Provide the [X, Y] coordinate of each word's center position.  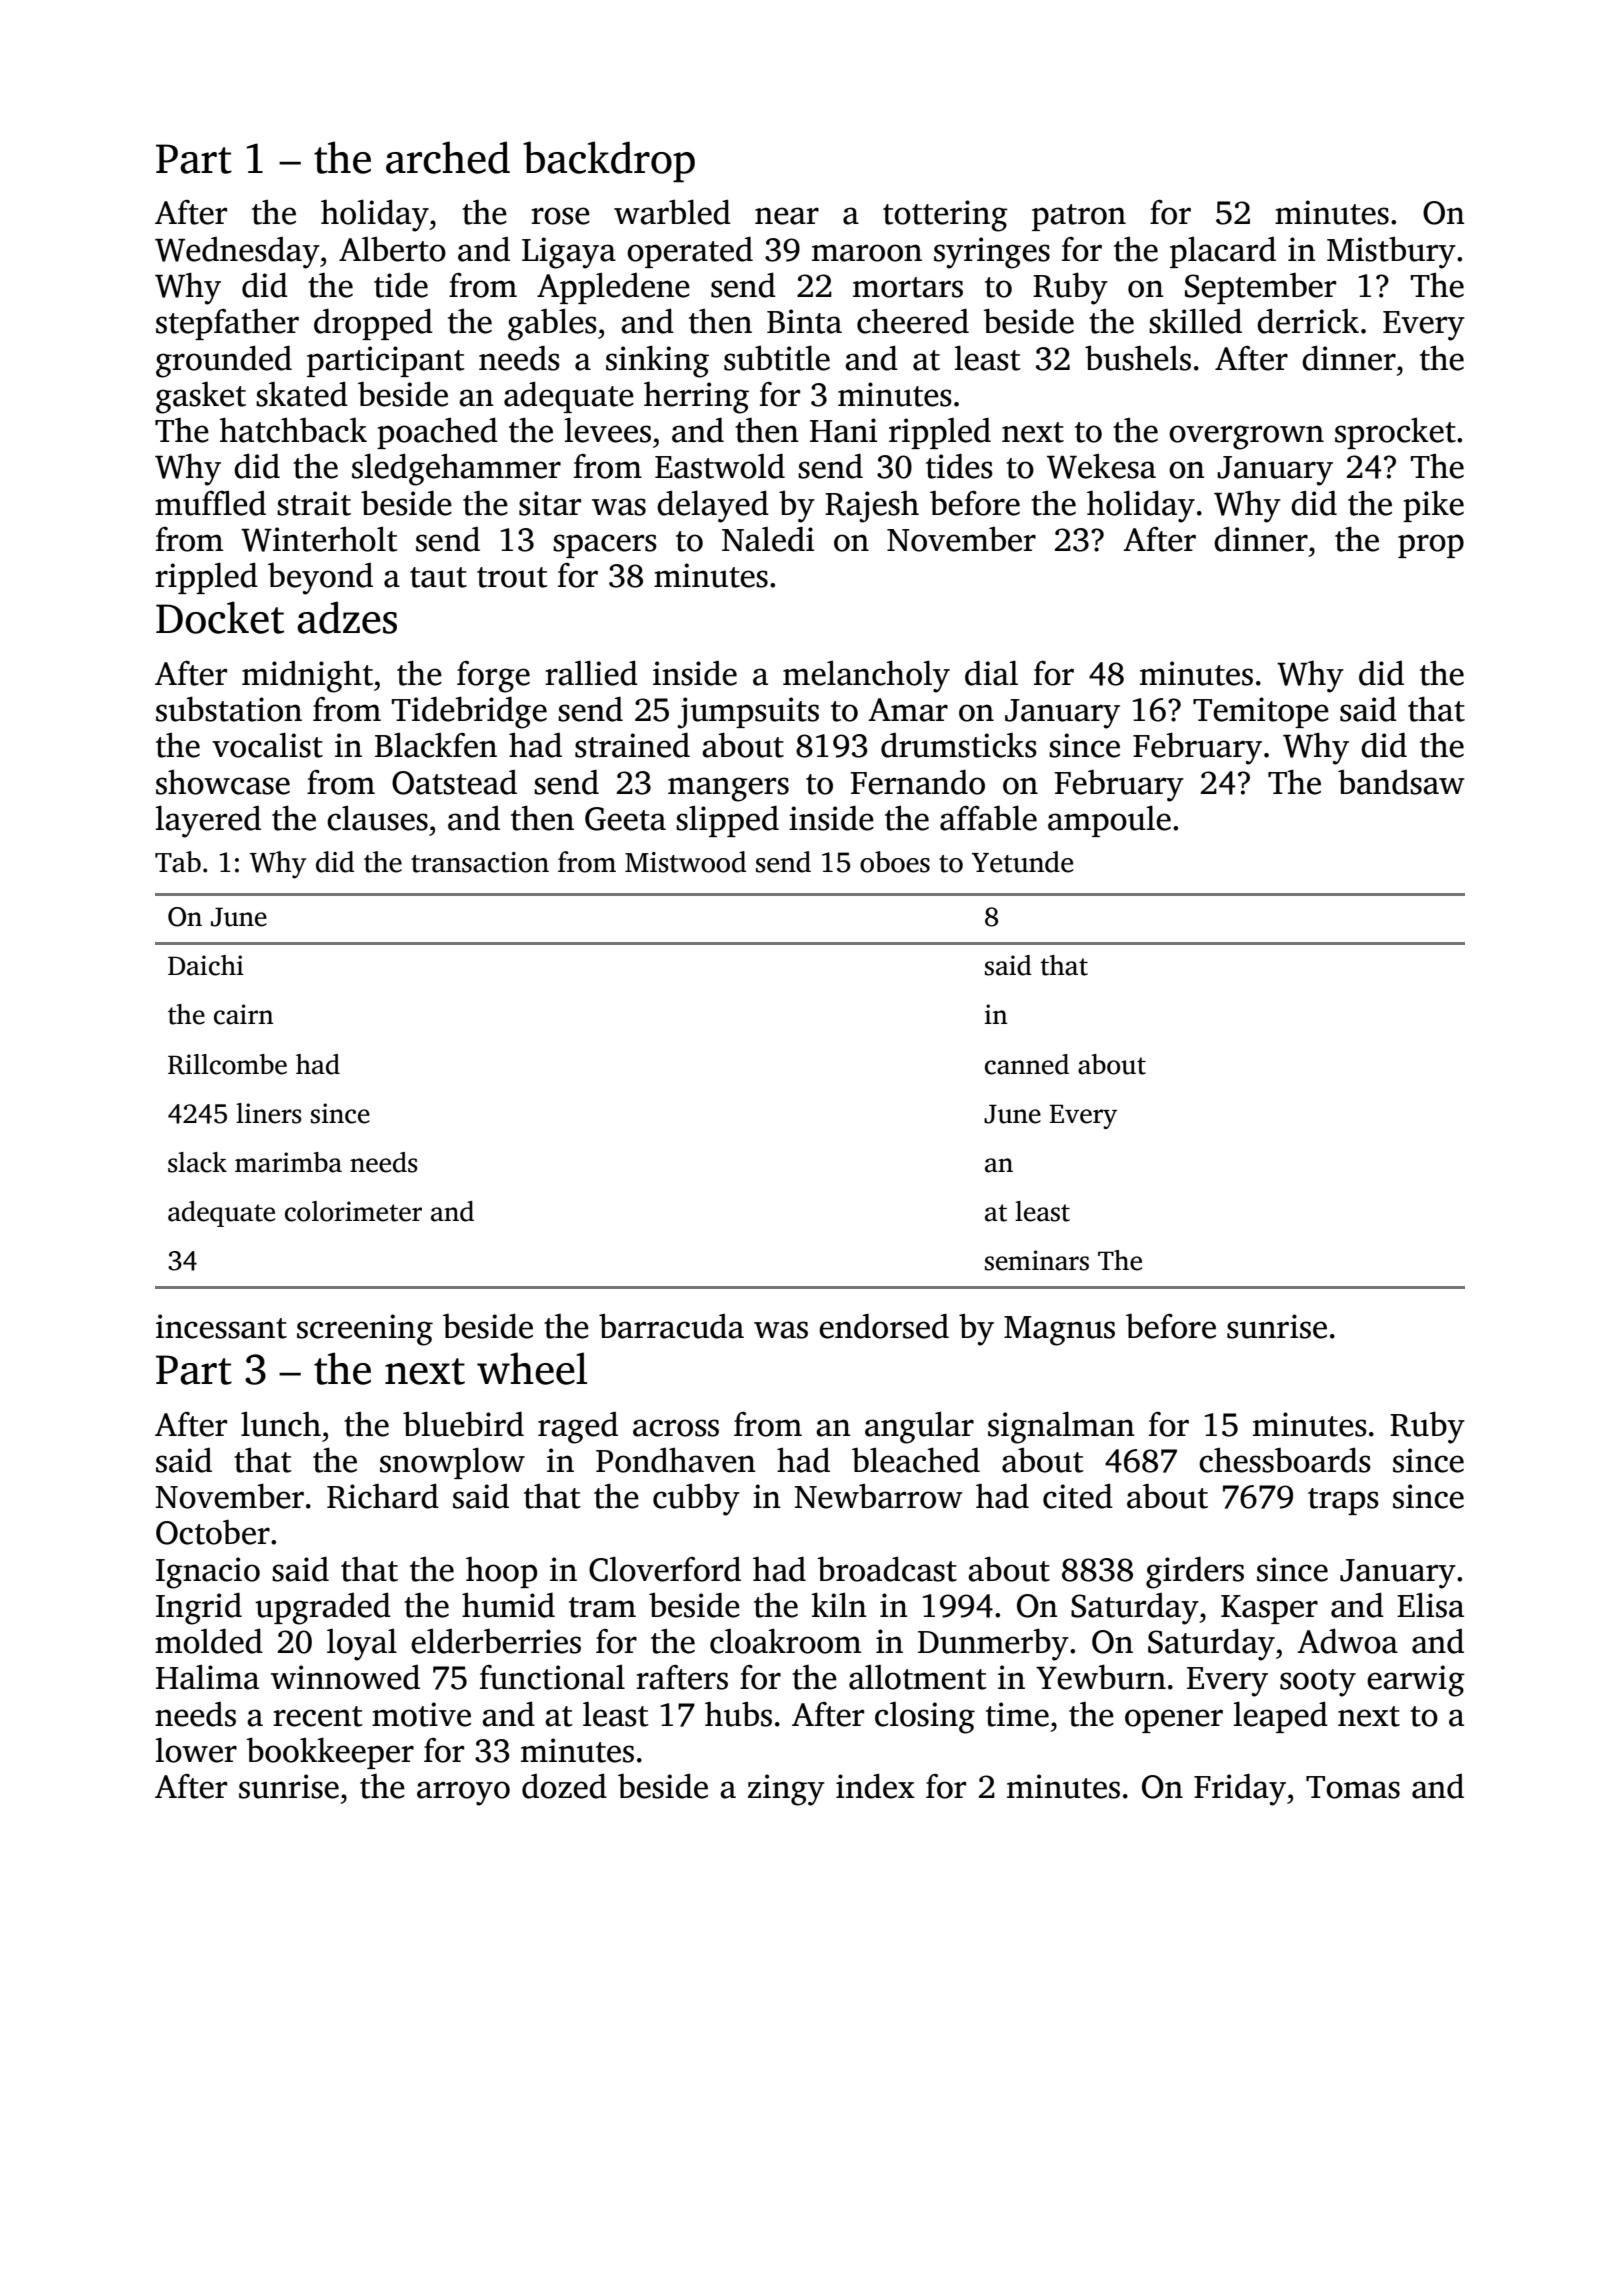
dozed [564, 1786]
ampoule [1109, 821]
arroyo [463, 1793]
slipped [727, 821]
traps [1343, 1501]
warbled [672, 212]
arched [448, 157]
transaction [480, 862]
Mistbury [1391, 253]
